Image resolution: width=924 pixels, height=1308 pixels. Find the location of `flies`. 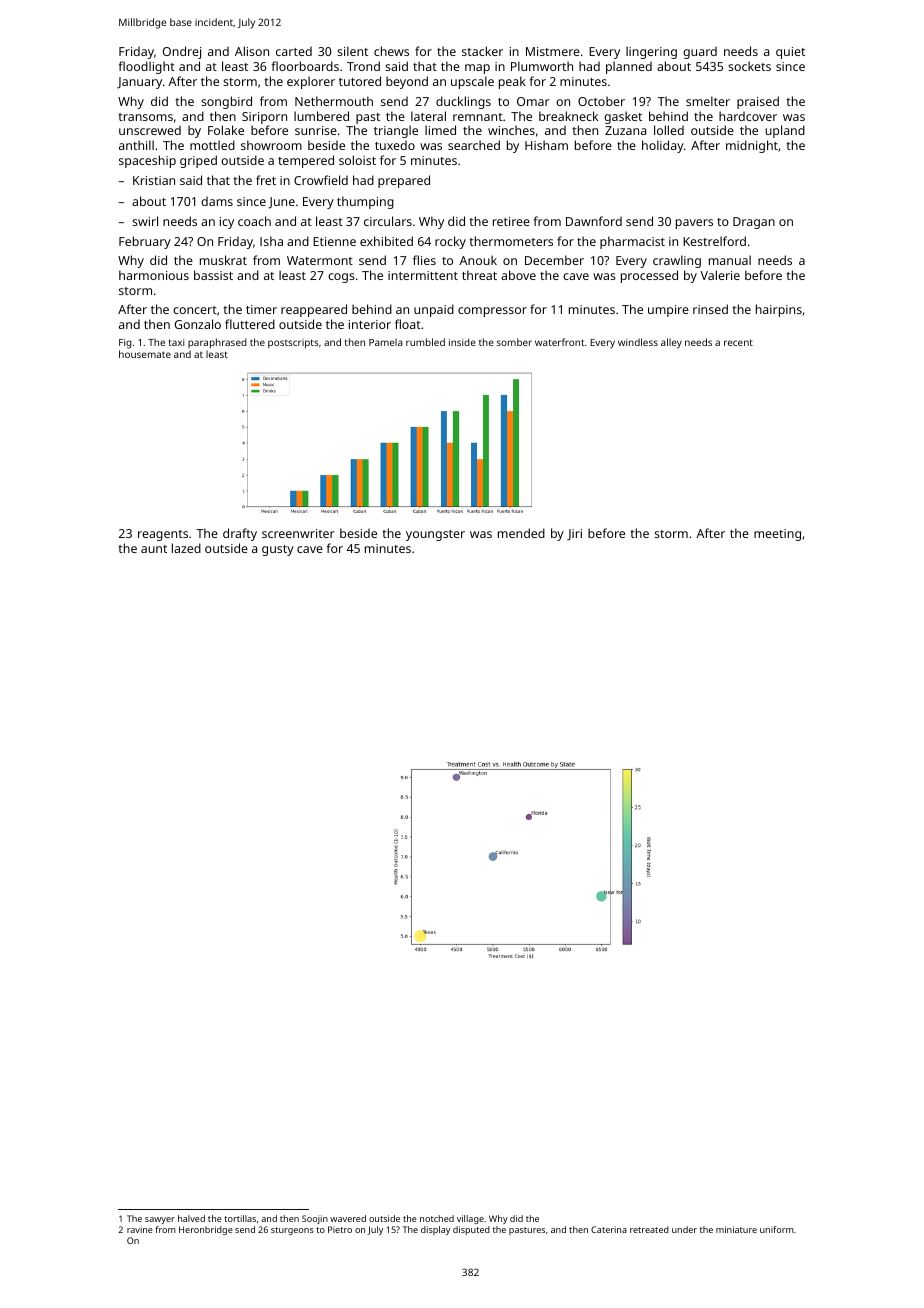

flies is located at coordinates (424, 260).
